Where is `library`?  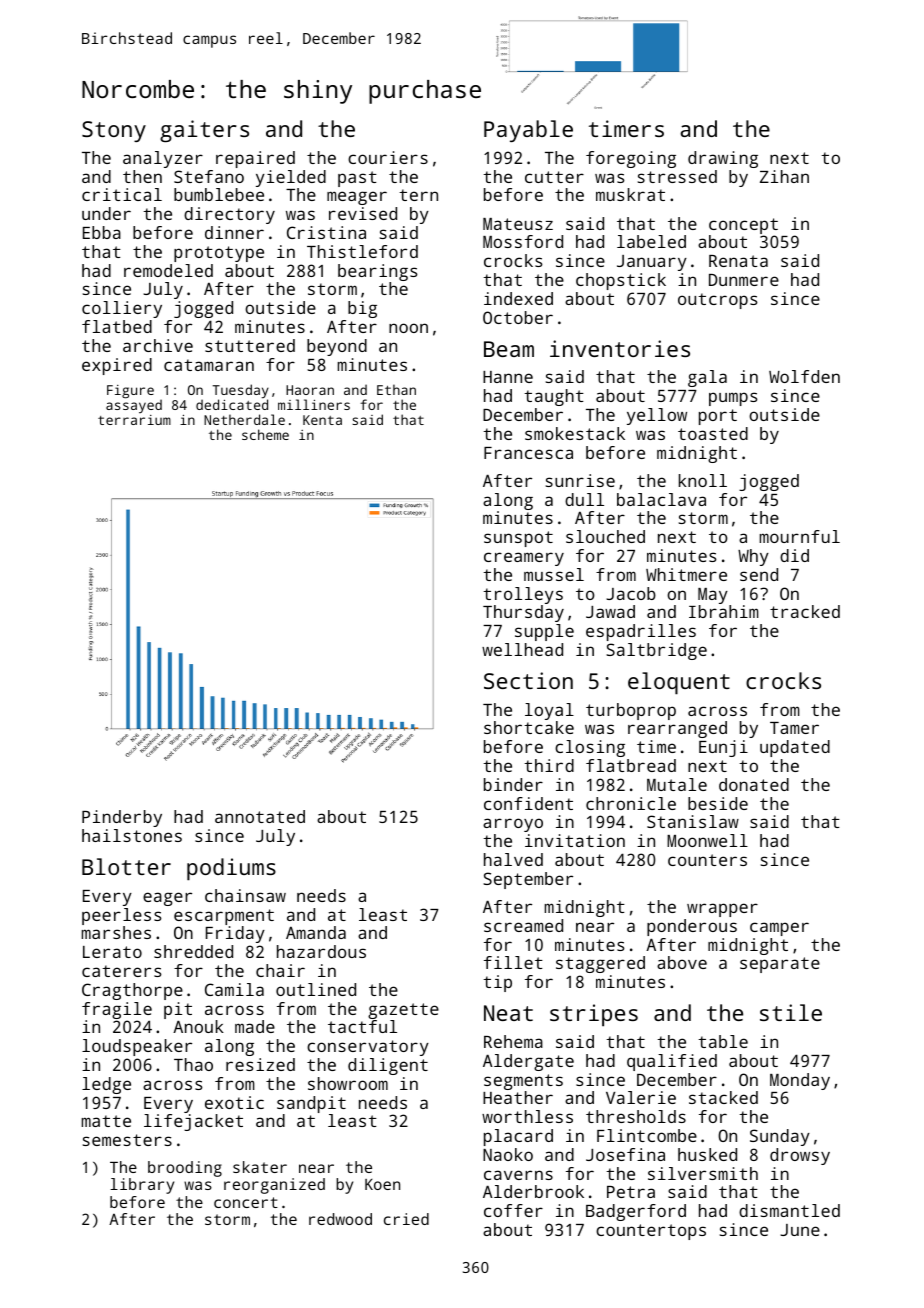 library is located at coordinates (142, 1186).
